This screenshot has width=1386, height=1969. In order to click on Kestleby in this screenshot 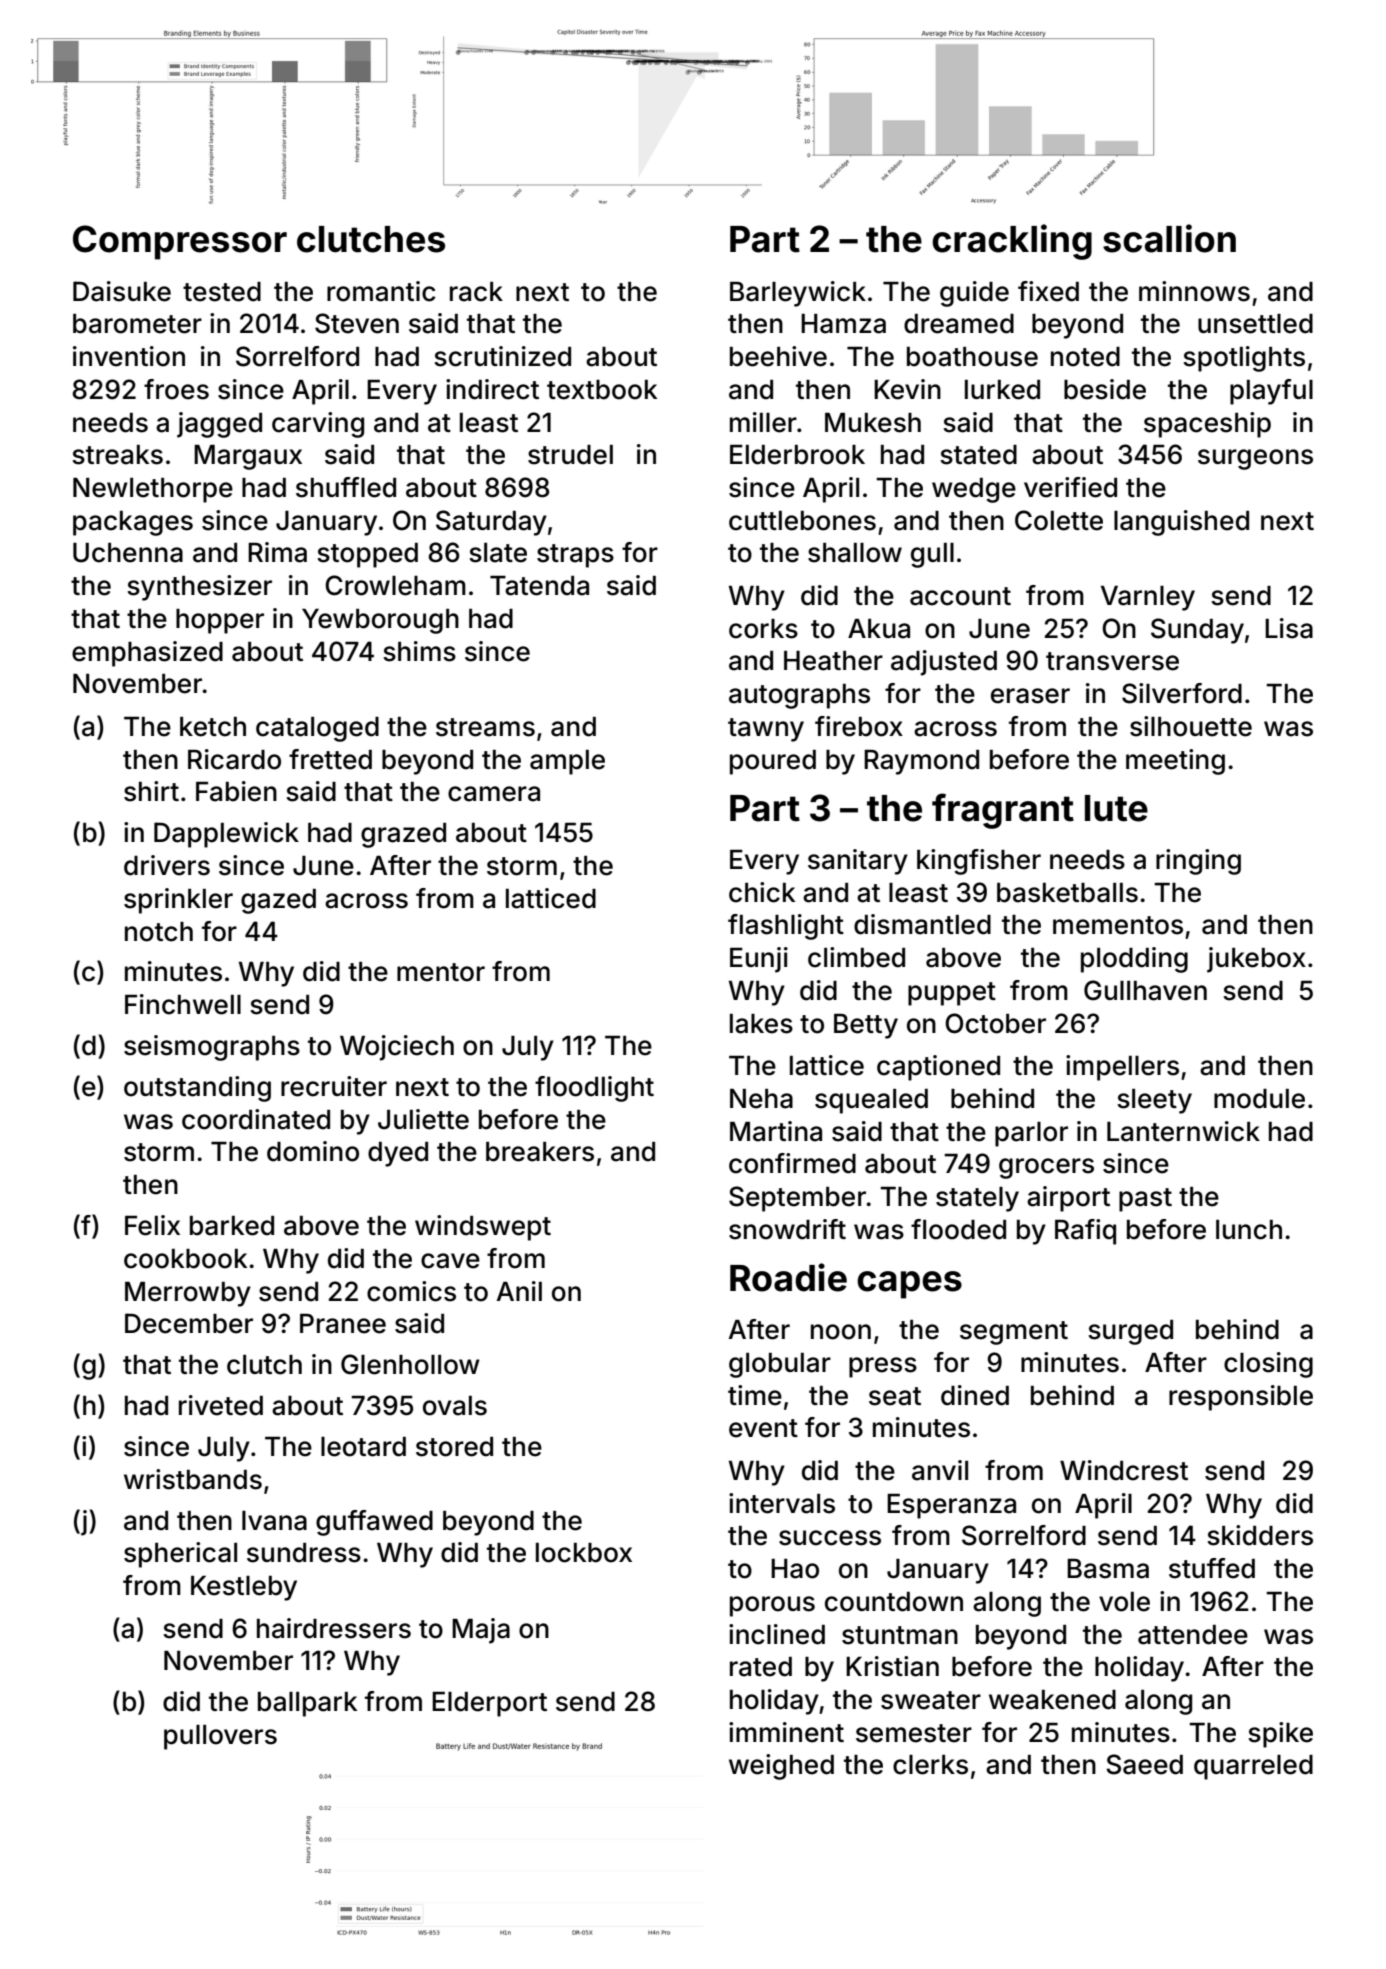, I will do `click(244, 1588)`.
